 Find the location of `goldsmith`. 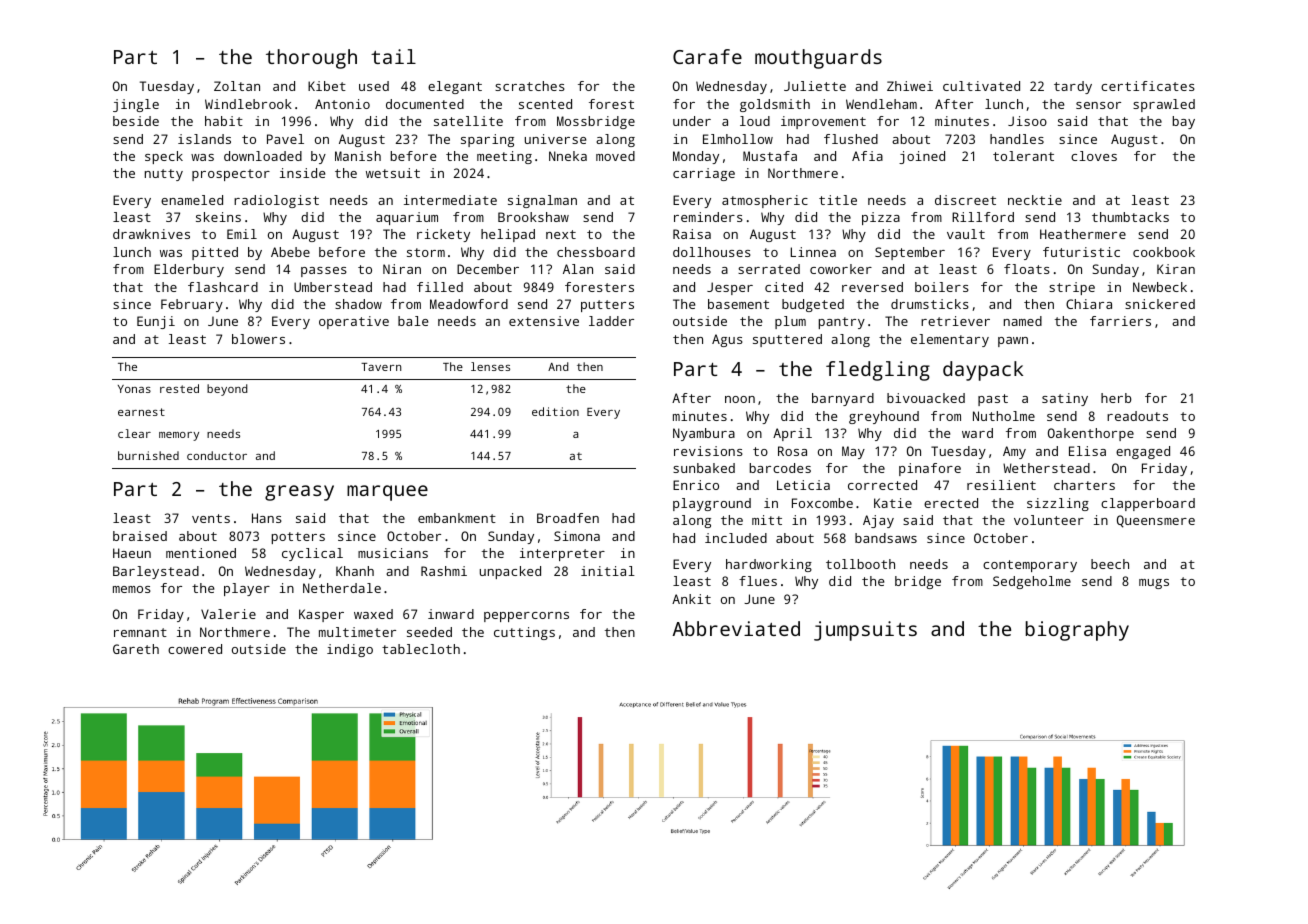

goldsmith is located at coordinates (775, 105).
